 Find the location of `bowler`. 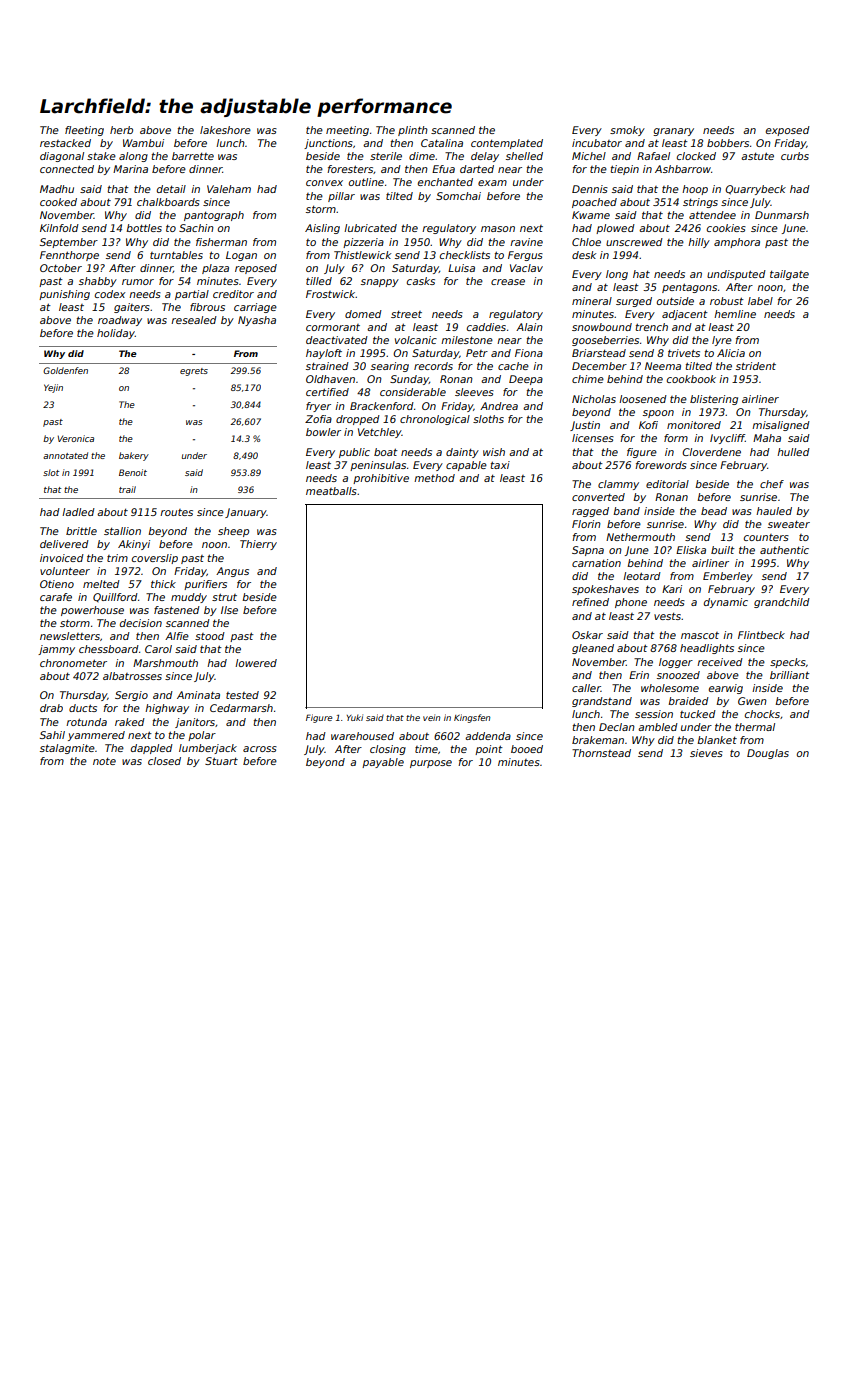

bowler is located at coordinates (323, 432).
